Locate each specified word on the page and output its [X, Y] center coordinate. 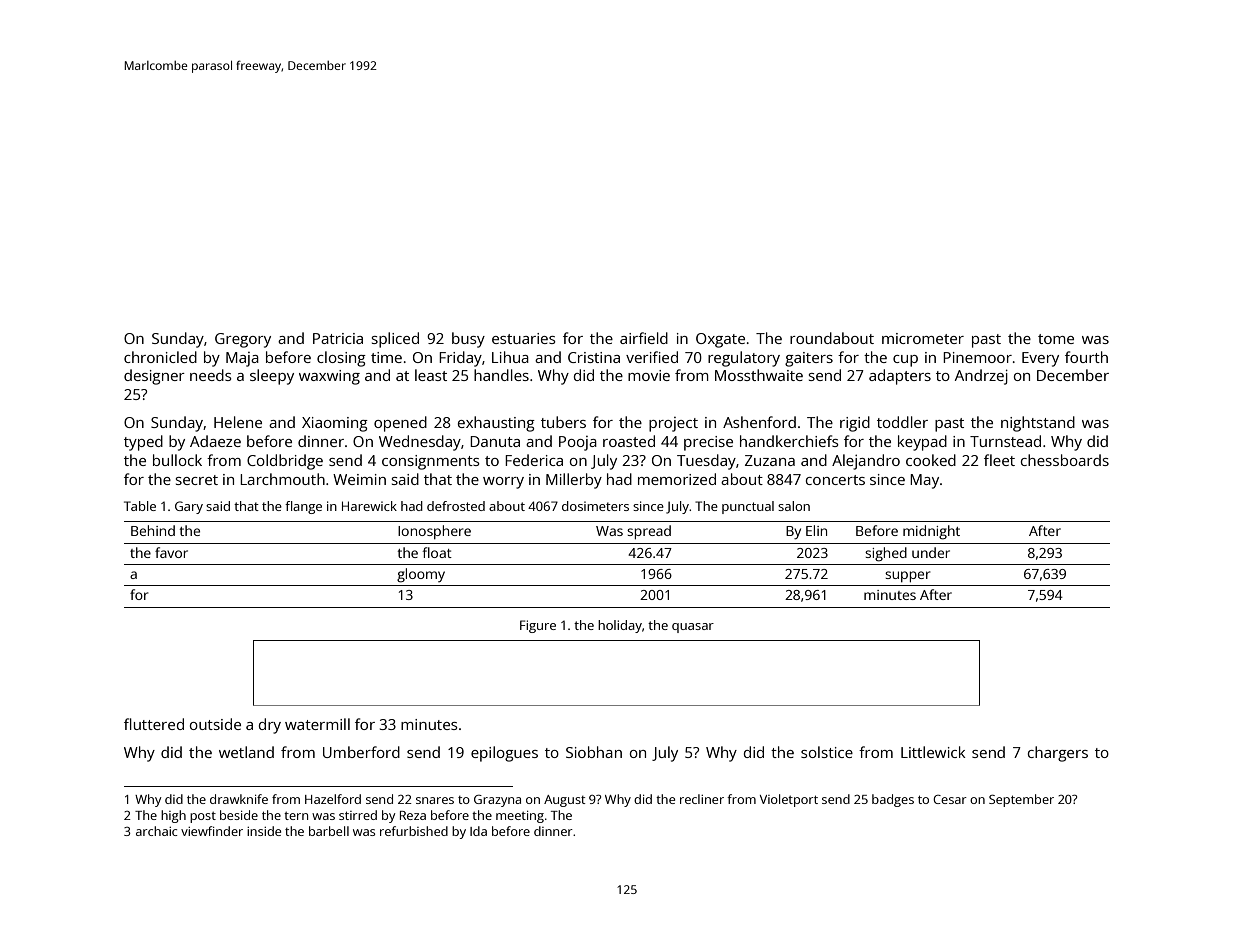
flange [303, 507]
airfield [644, 338]
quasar [693, 628]
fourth [1086, 357]
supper [908, 576]
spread [649, 532]
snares [435, 800]
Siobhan [594, 752]
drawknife [239, 799]
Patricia [338, 338]
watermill [317, 724]
